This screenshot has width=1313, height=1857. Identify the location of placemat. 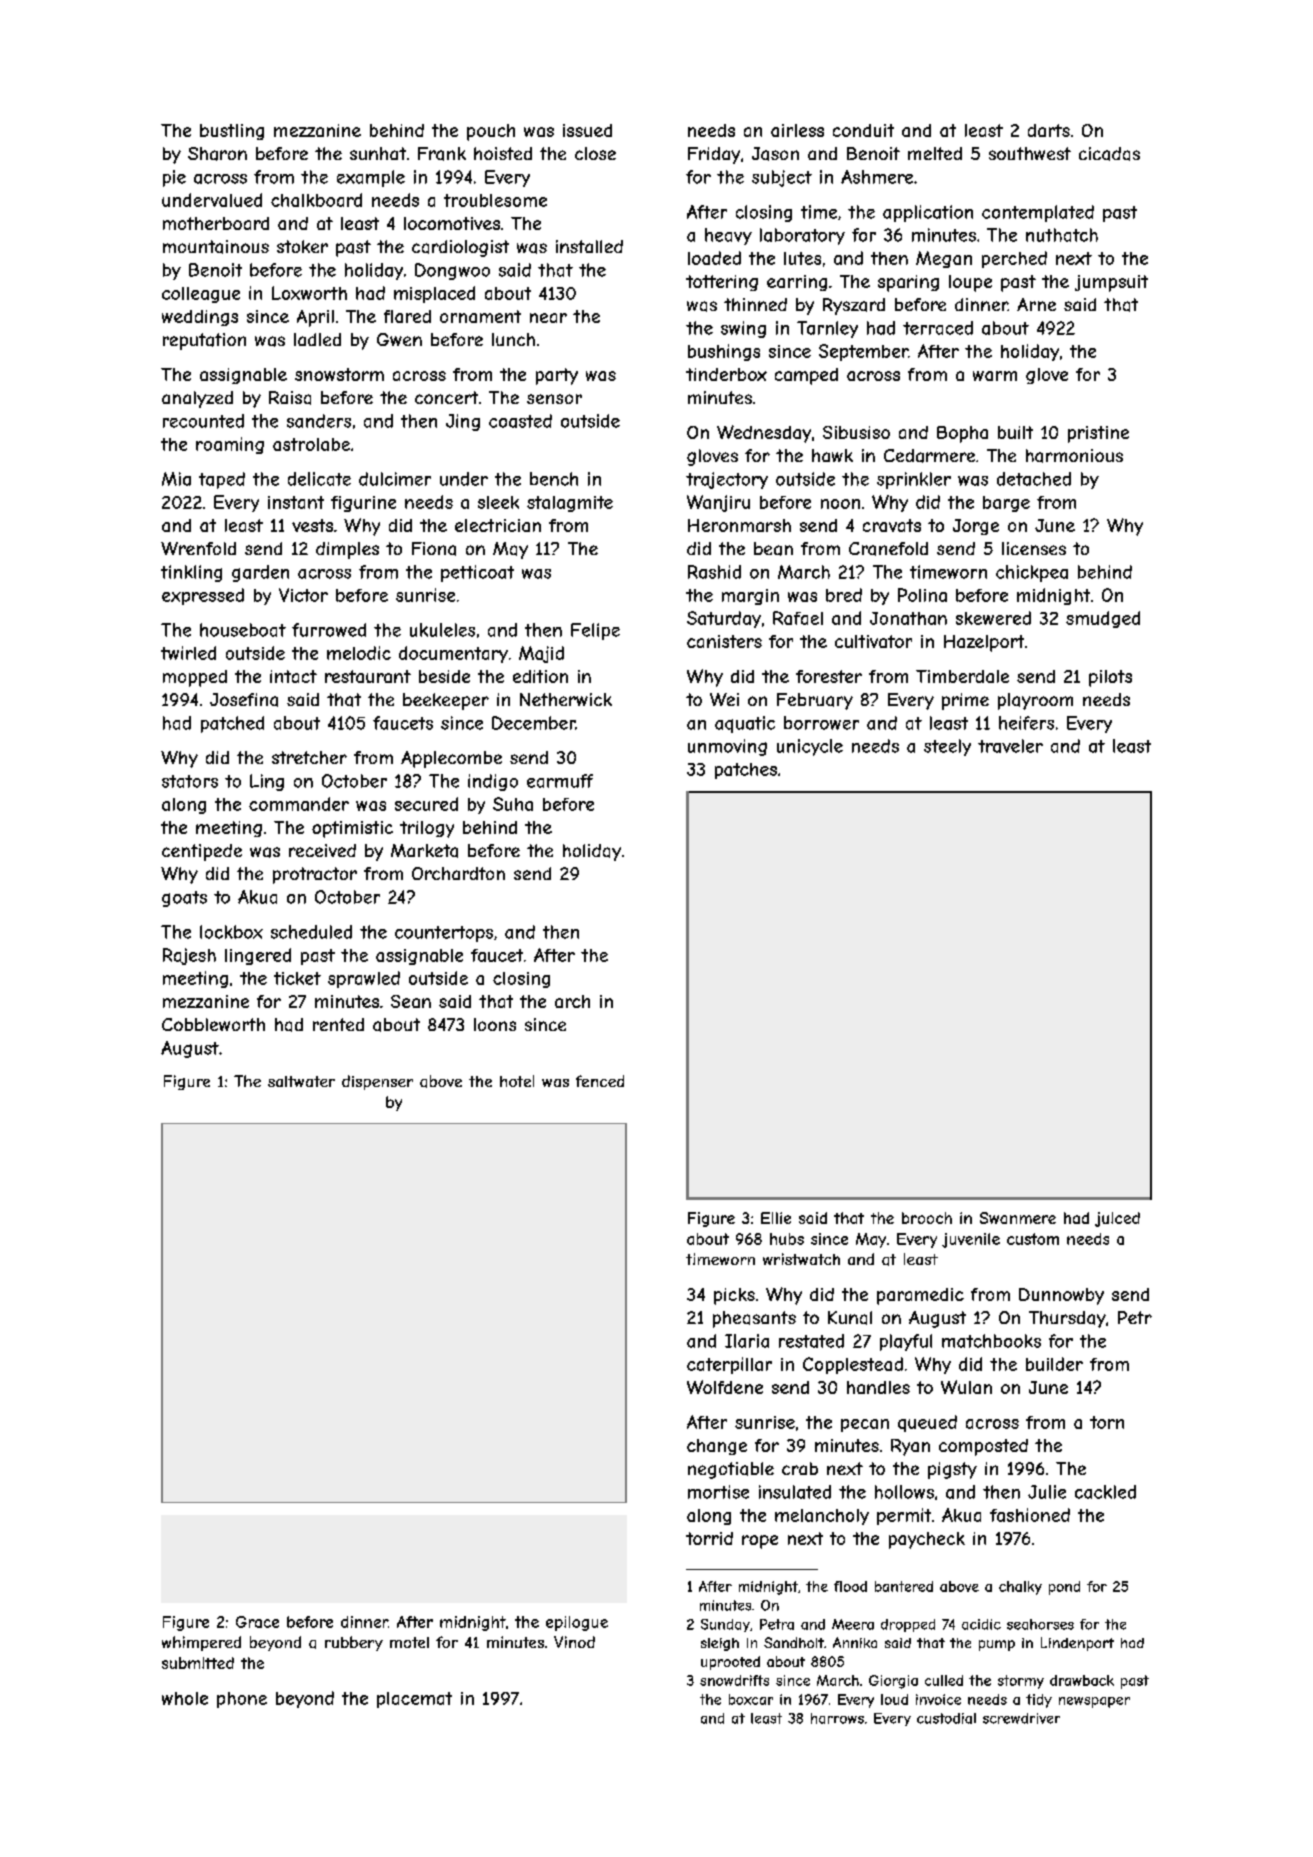
(414, 1700).
